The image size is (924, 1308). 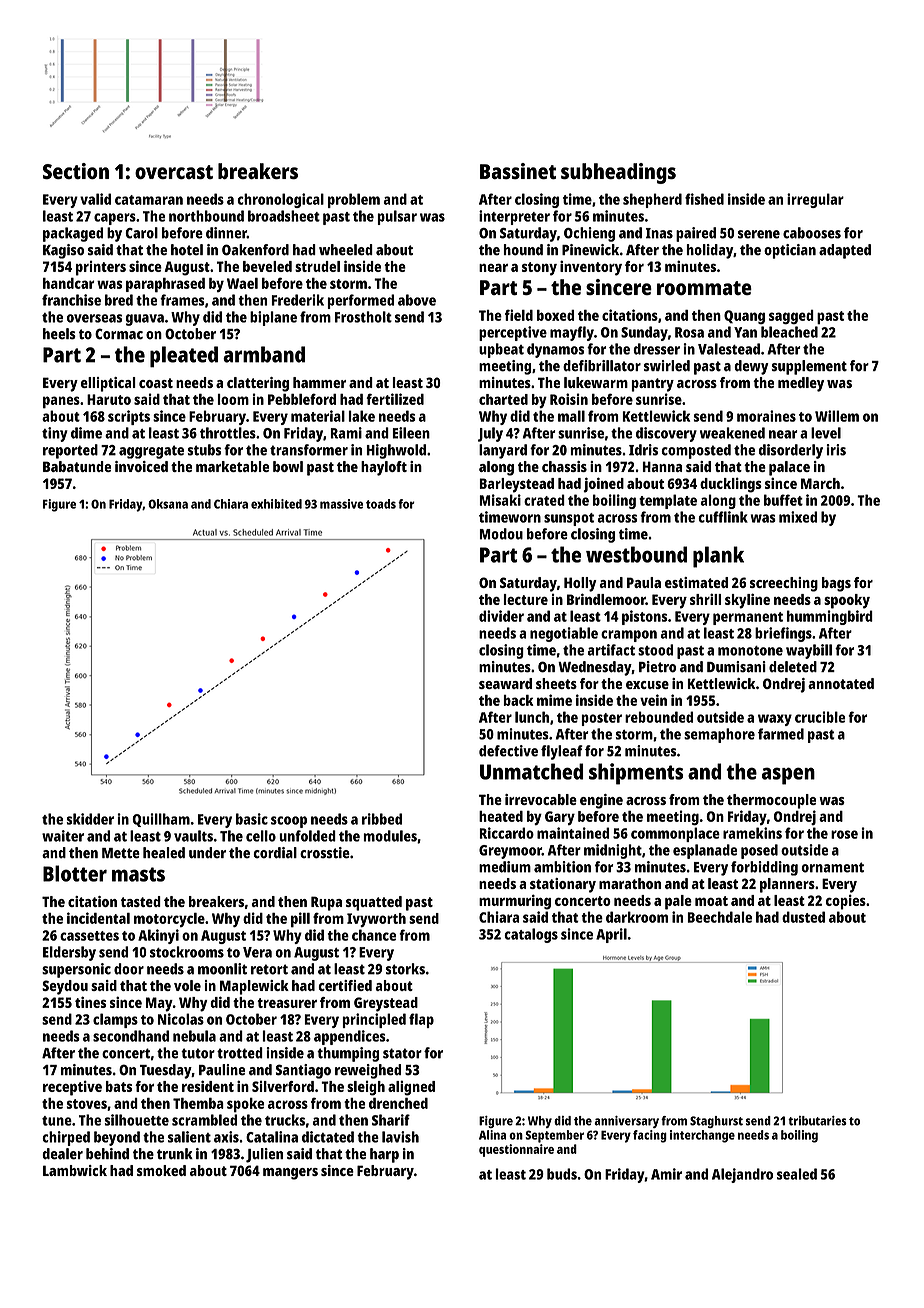 What do you see at coordinates (405, 969) in the page?
I see `storks` at bounding box center [405, 969].
